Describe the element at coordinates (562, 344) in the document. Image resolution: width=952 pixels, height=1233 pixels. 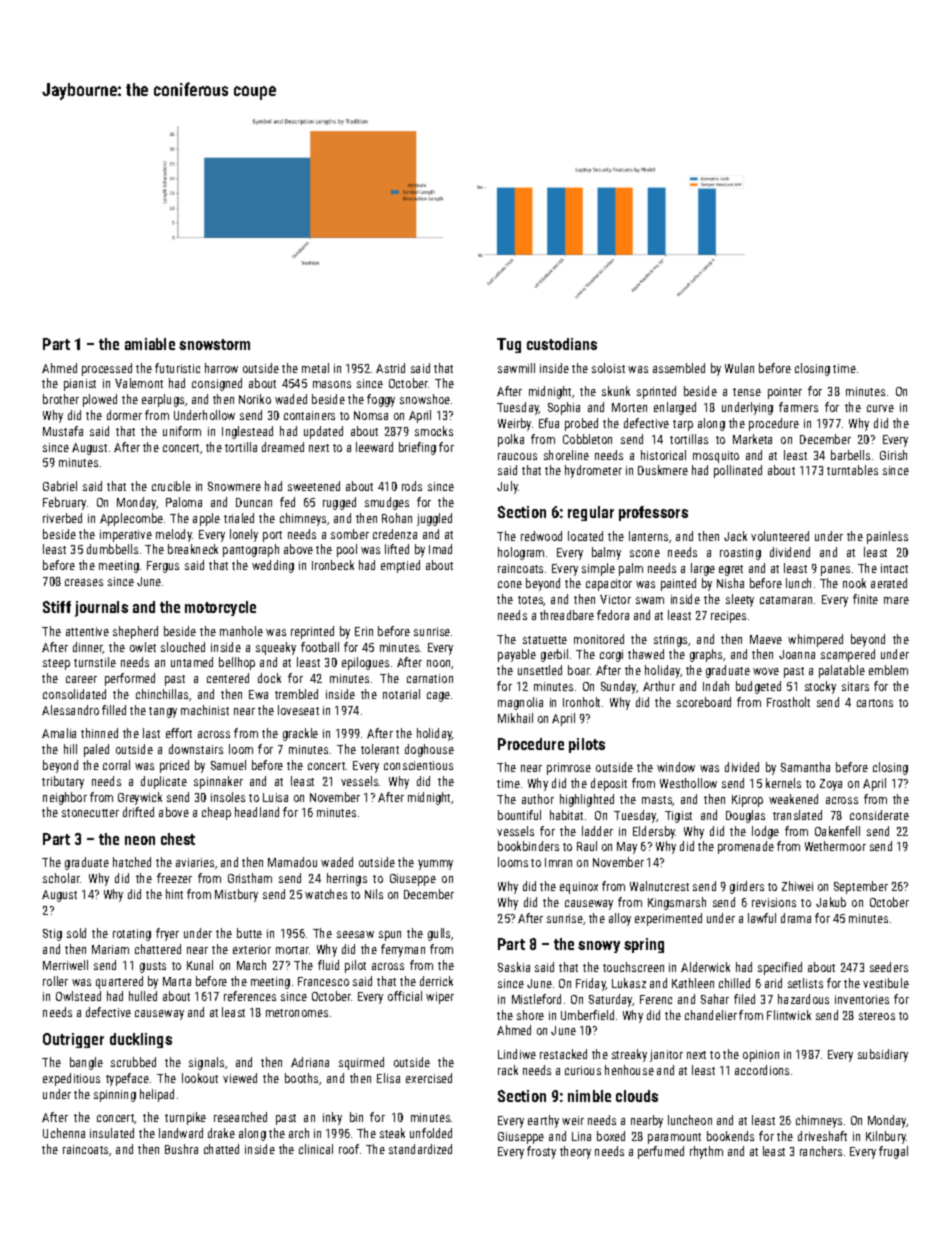
I see `custodians` at that location.
